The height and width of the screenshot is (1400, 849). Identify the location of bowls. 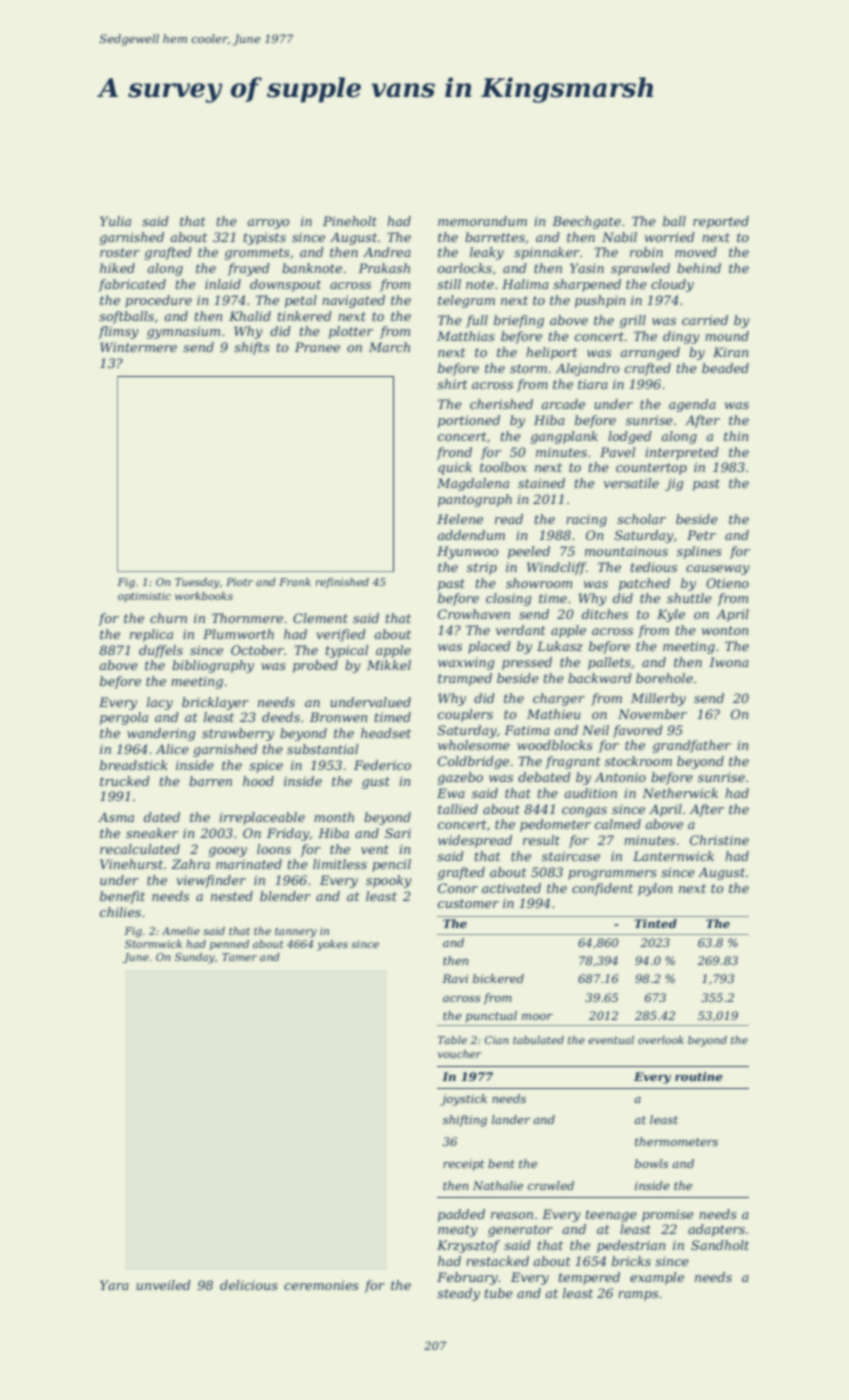
(651, 1163).
